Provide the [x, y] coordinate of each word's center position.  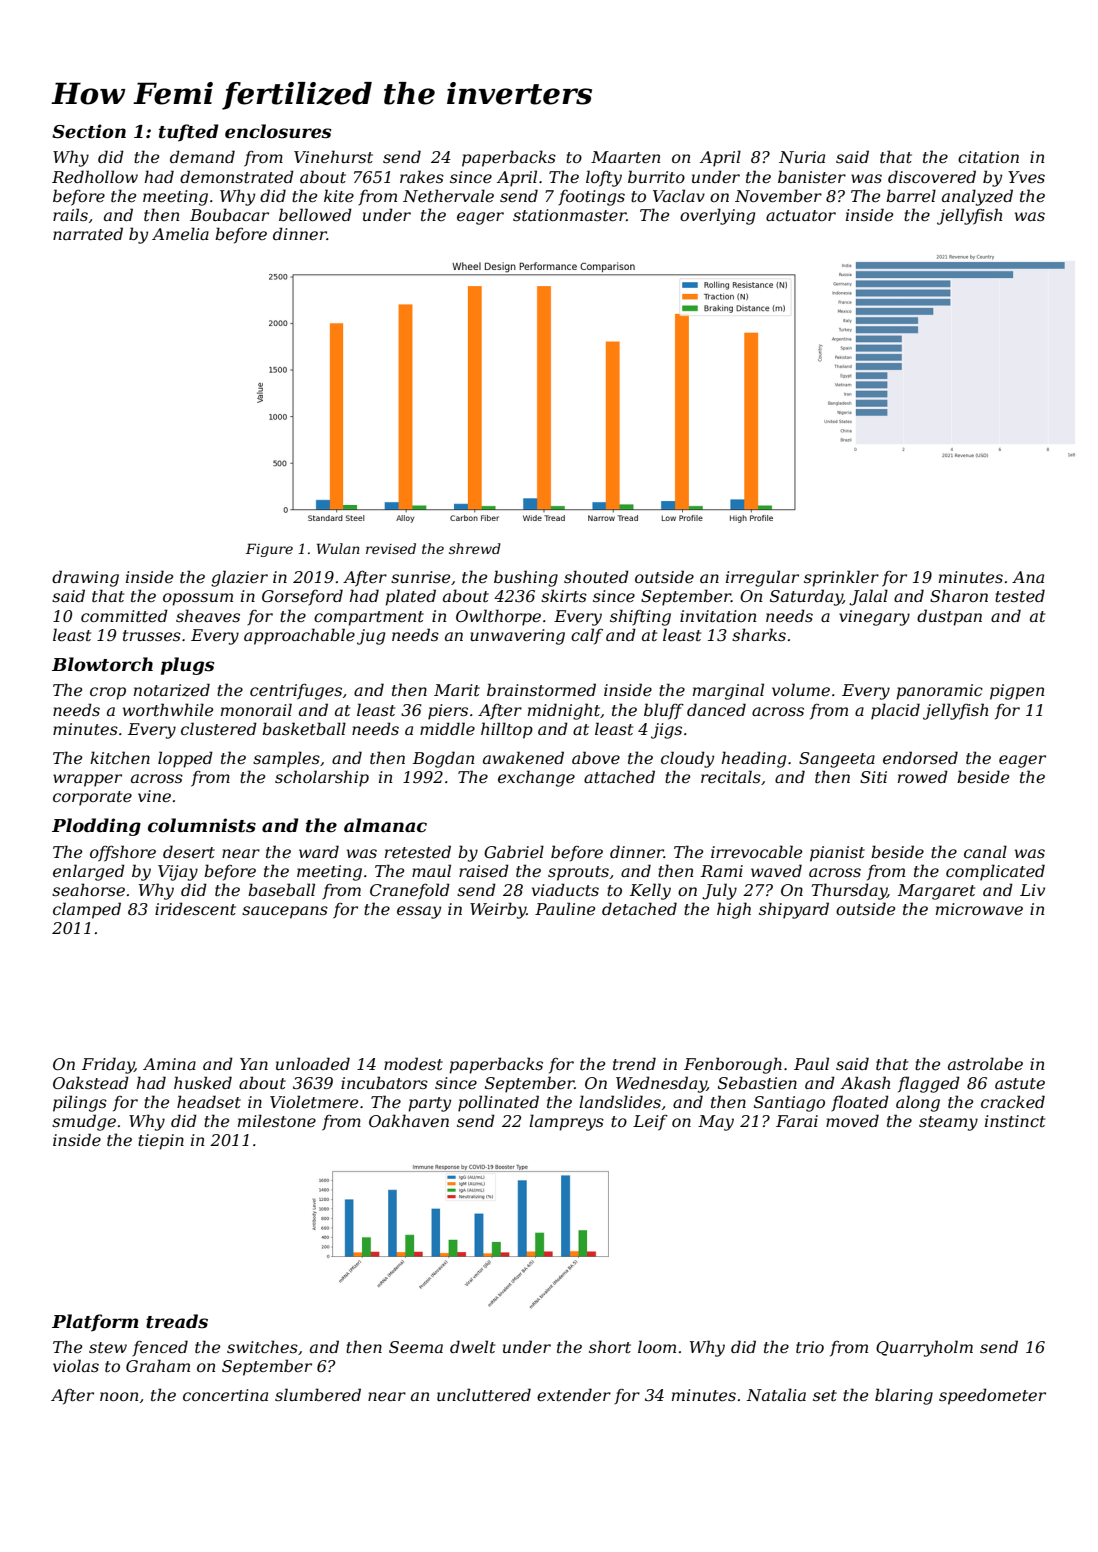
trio [810, 1347]
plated [411, 597]
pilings [80, 1103]
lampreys [566, 1122]
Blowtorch [102, 664]
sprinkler [841, 578]
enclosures [278, 131]
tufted [189, 133]
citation [988, 157]
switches [262, 1346]
